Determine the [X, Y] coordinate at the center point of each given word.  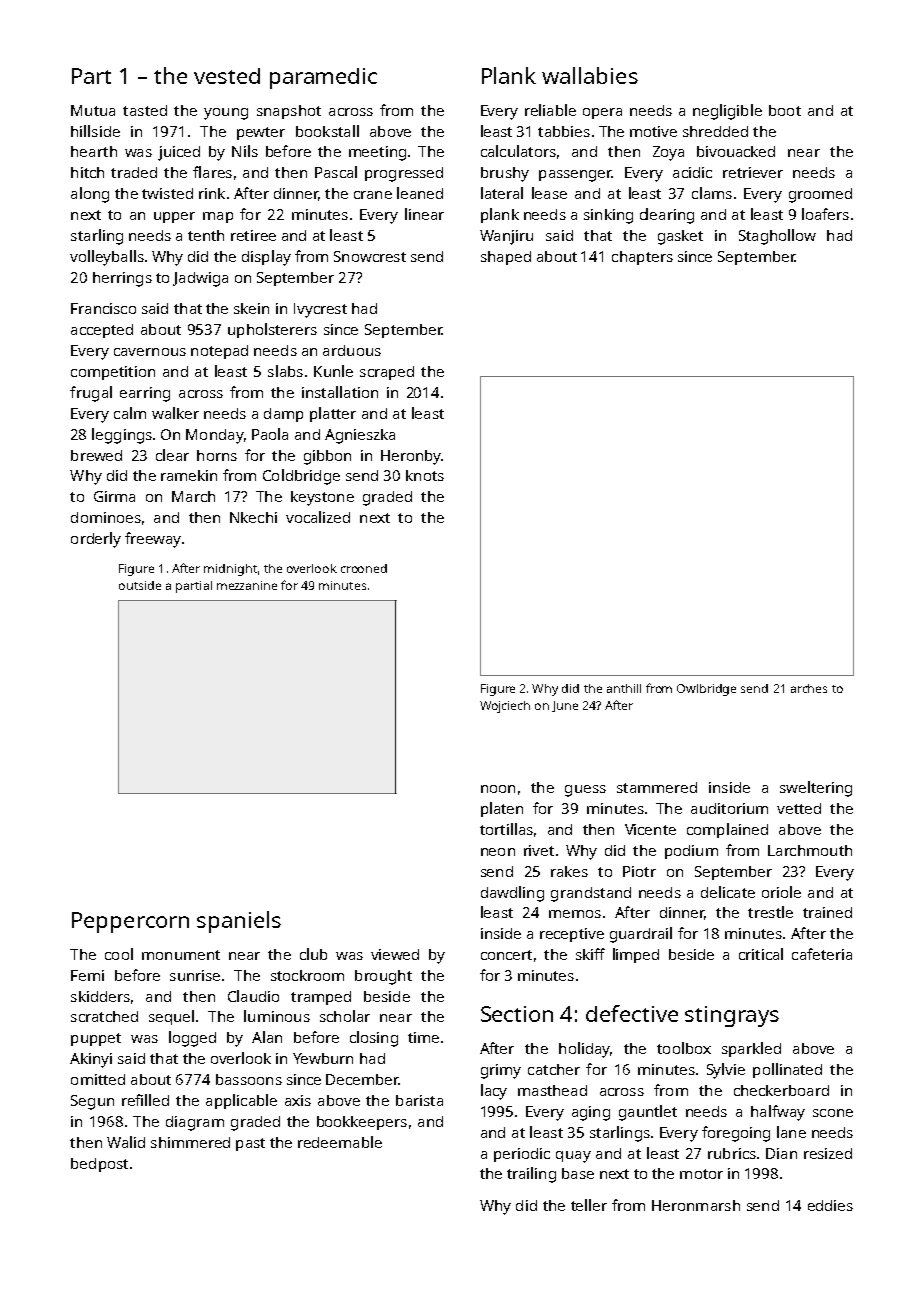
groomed [820, 195]
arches [809, 688]
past [250, 1144]
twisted [167, 193]
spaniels [239, 922]
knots [425, 475]
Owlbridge [706, 690]
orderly [96, 540]
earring [145, 394]
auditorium [729, 808]
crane [373, 195]
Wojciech [505, 707]
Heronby [411, 457]
